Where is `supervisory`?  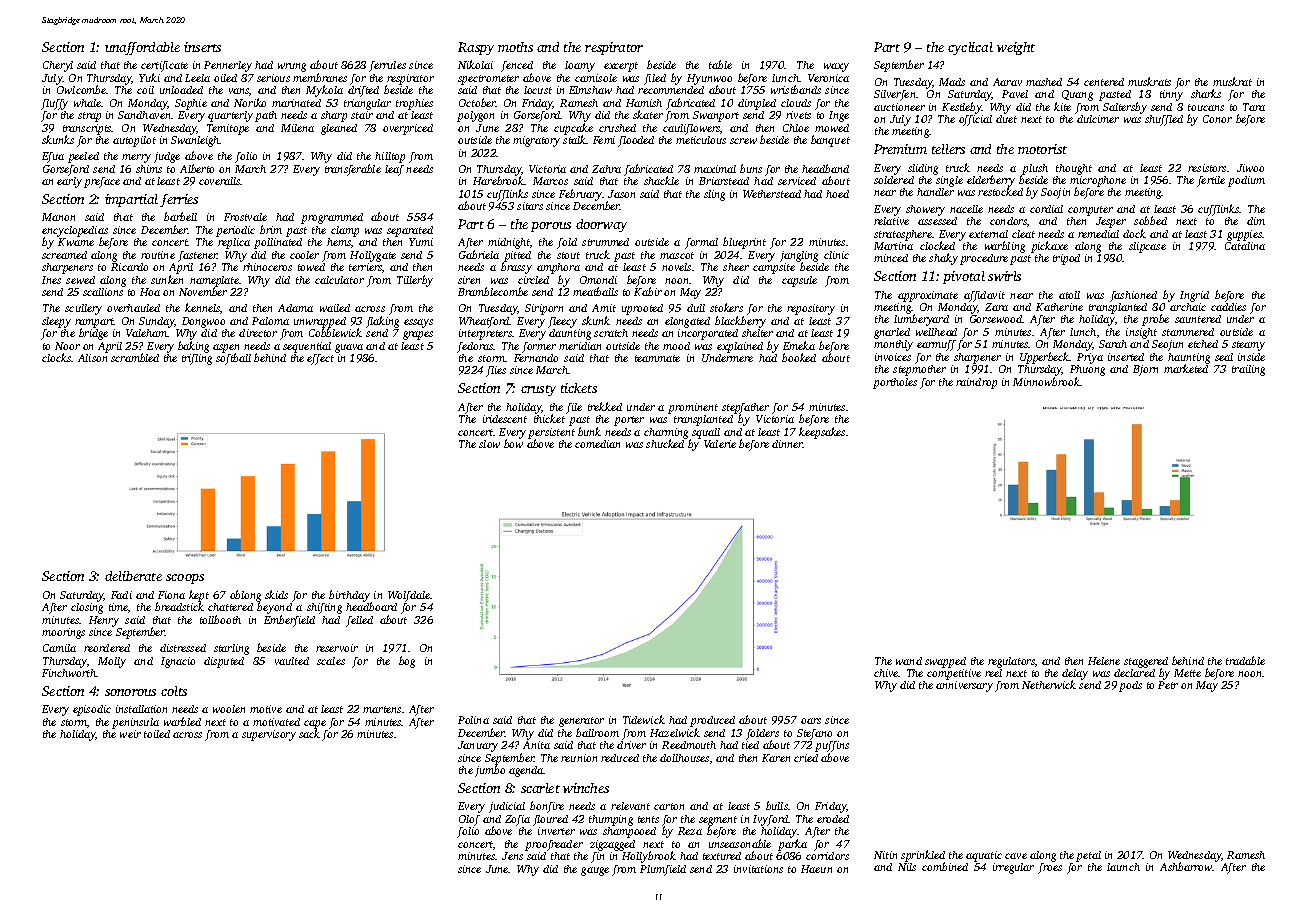 supervisory is located at coordinates (269, 735).
